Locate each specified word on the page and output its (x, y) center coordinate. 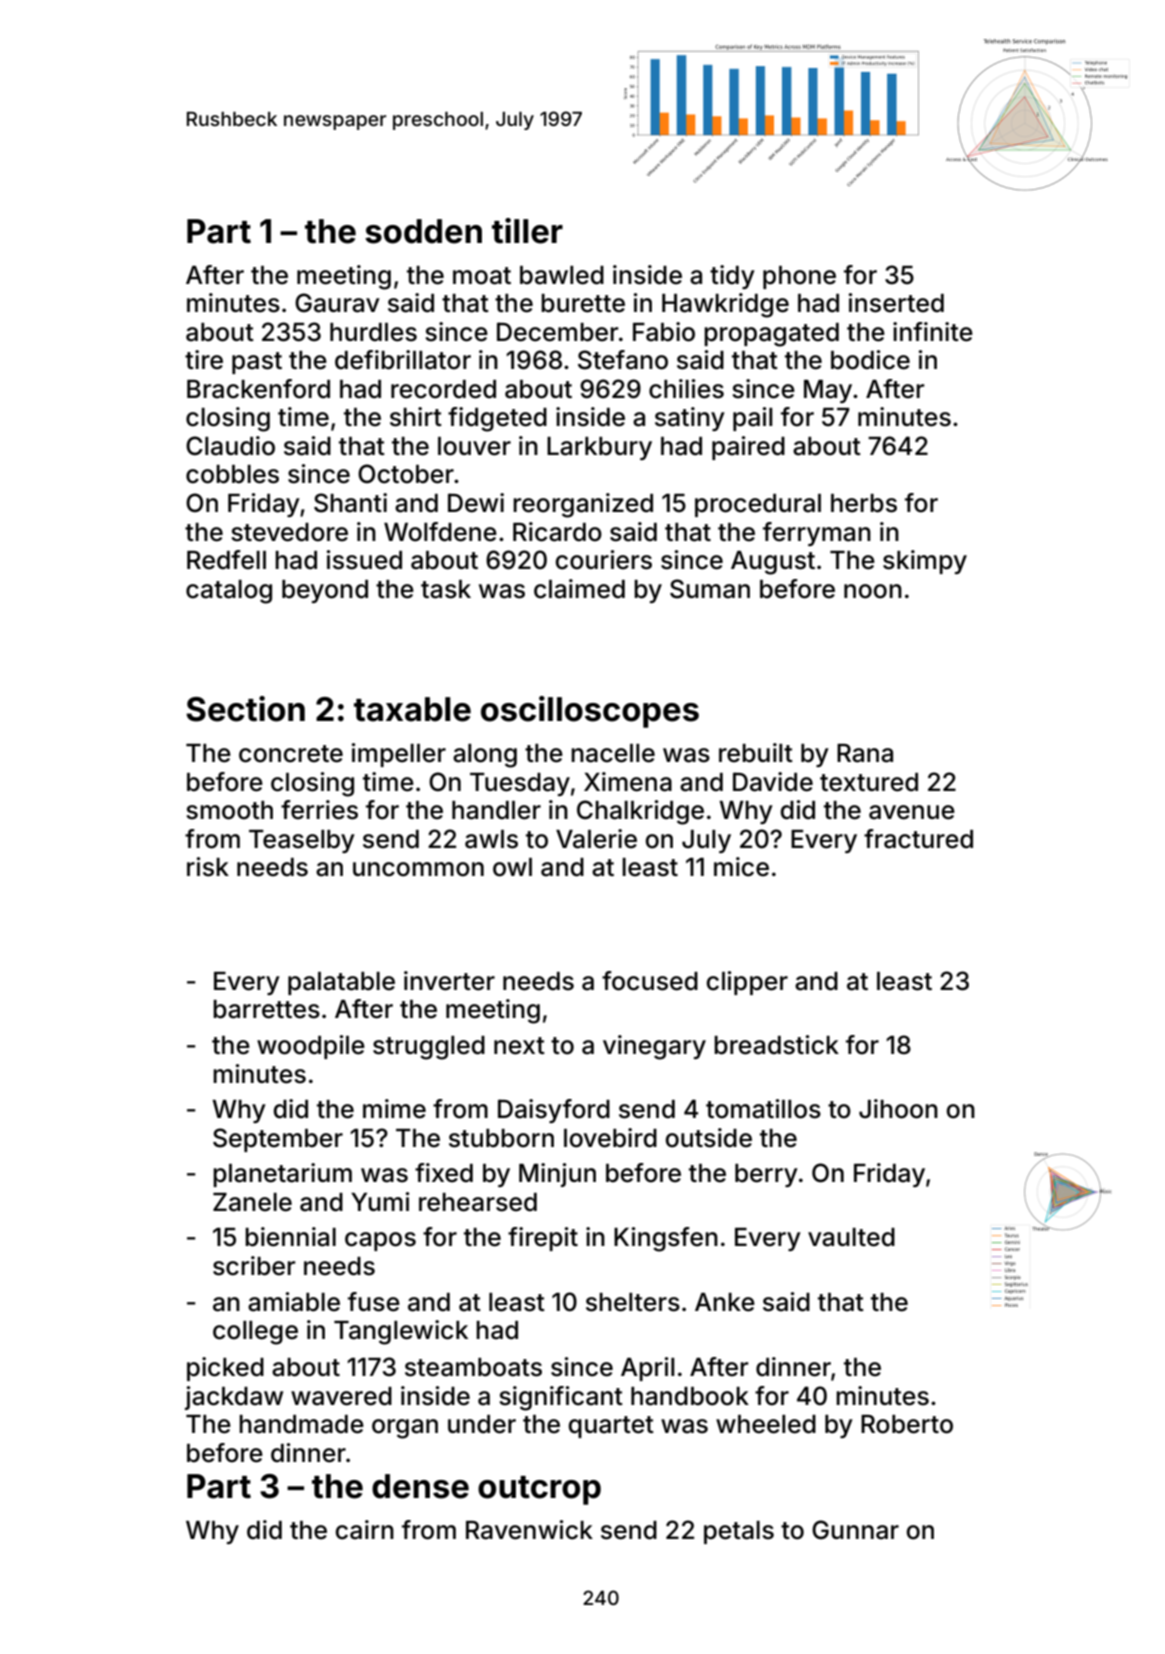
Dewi (476, 503)
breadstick (776, 1045)
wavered (341, 1396)
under (482, 1424)
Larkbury (599, 448)
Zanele (252, 1202)
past (257, 363)
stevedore (289, 532)
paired (748, 448)
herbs (864, 503)
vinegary (654, 1047)
